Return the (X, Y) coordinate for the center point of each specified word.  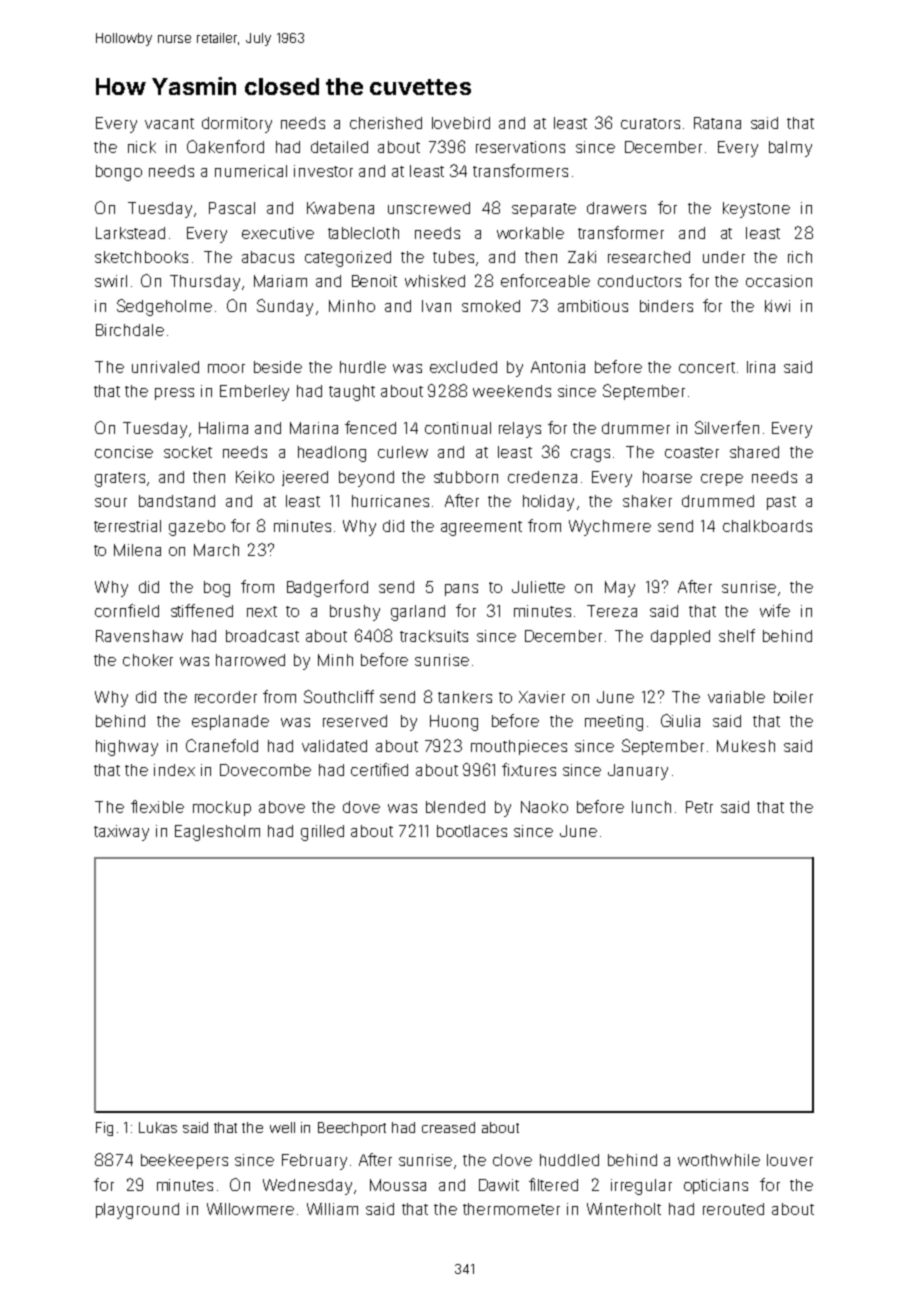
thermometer (511, 1209)
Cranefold (222, 745)
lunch (651, 807)
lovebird (461, 123)
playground (137, 1211)
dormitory (237, 125)
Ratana (717, 123)
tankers (465, 697)
